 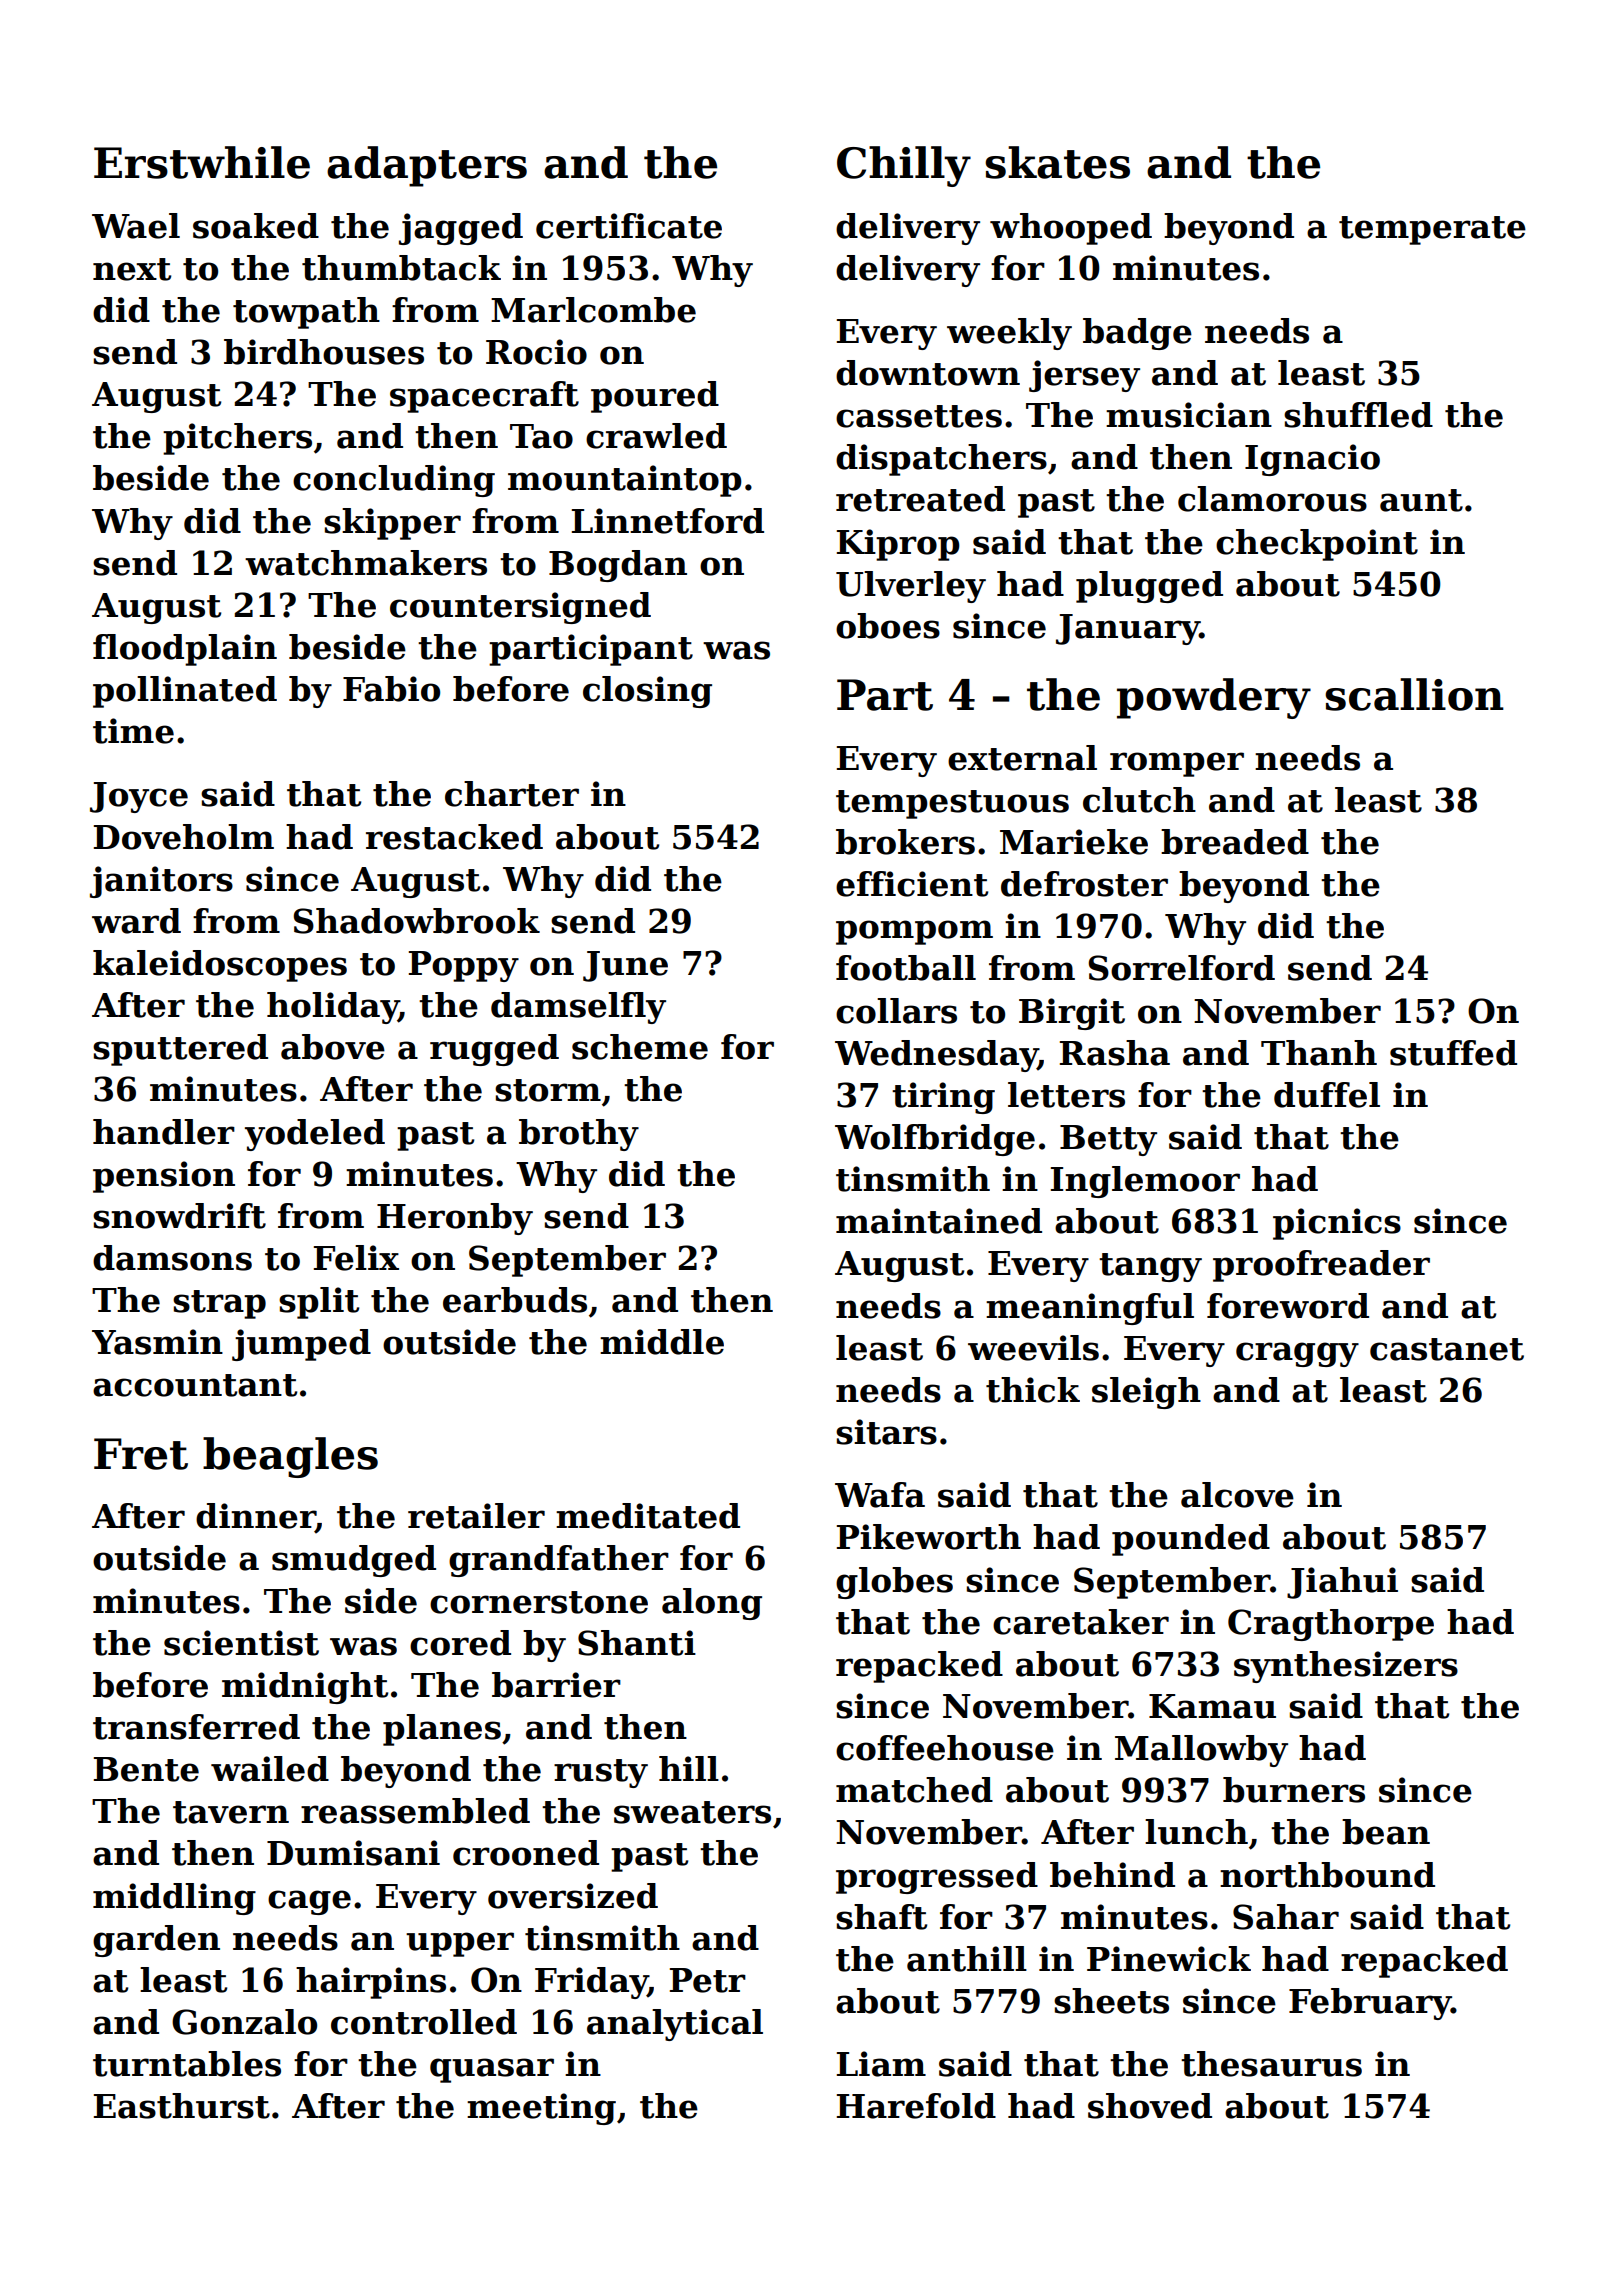 What do you see at coordinates (1432, 230) in the screenshot?
I see `temperate` at bounding box center [1432, 230].
